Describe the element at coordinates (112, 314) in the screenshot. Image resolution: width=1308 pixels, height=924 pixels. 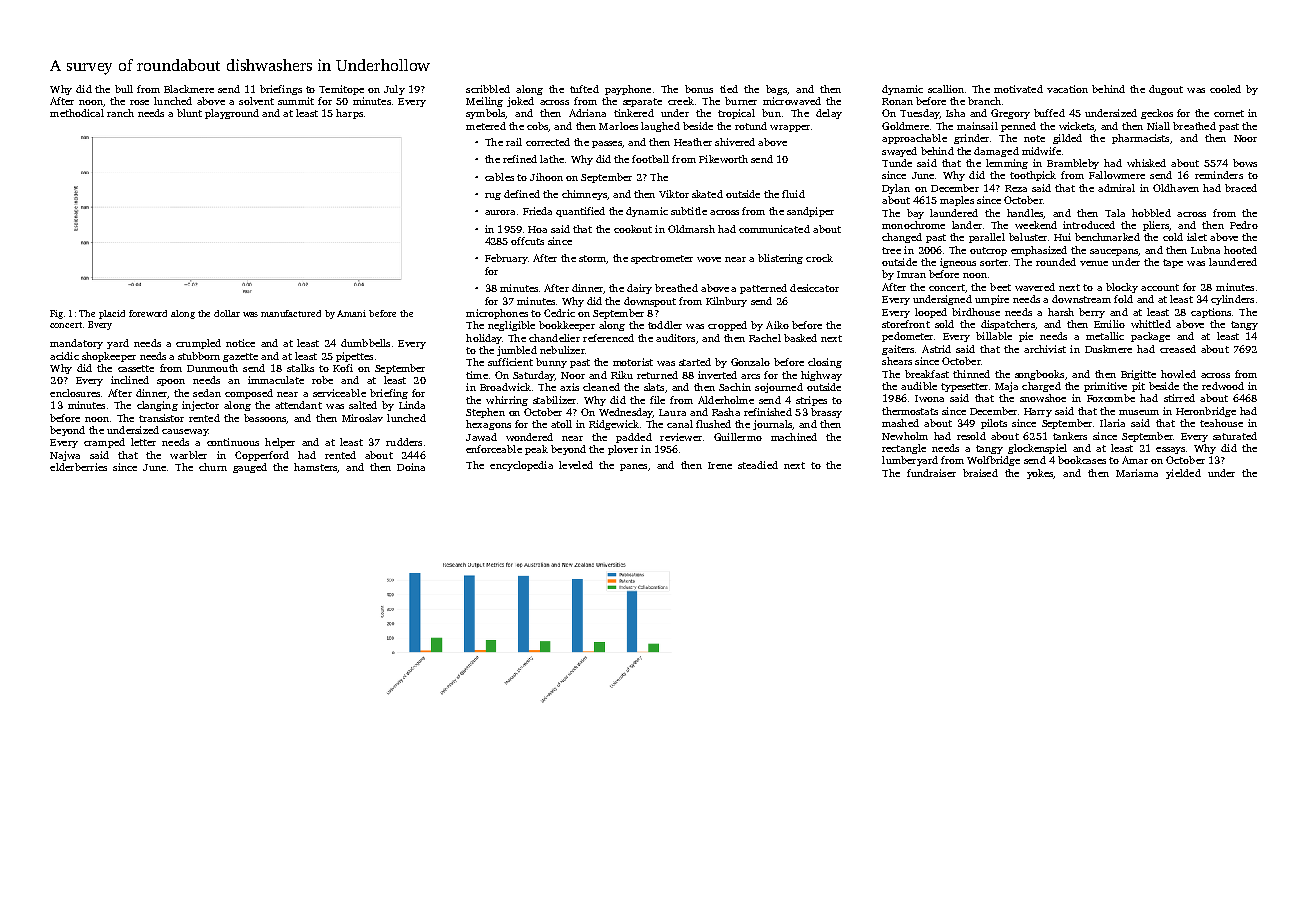
I see `placid` at that location.
